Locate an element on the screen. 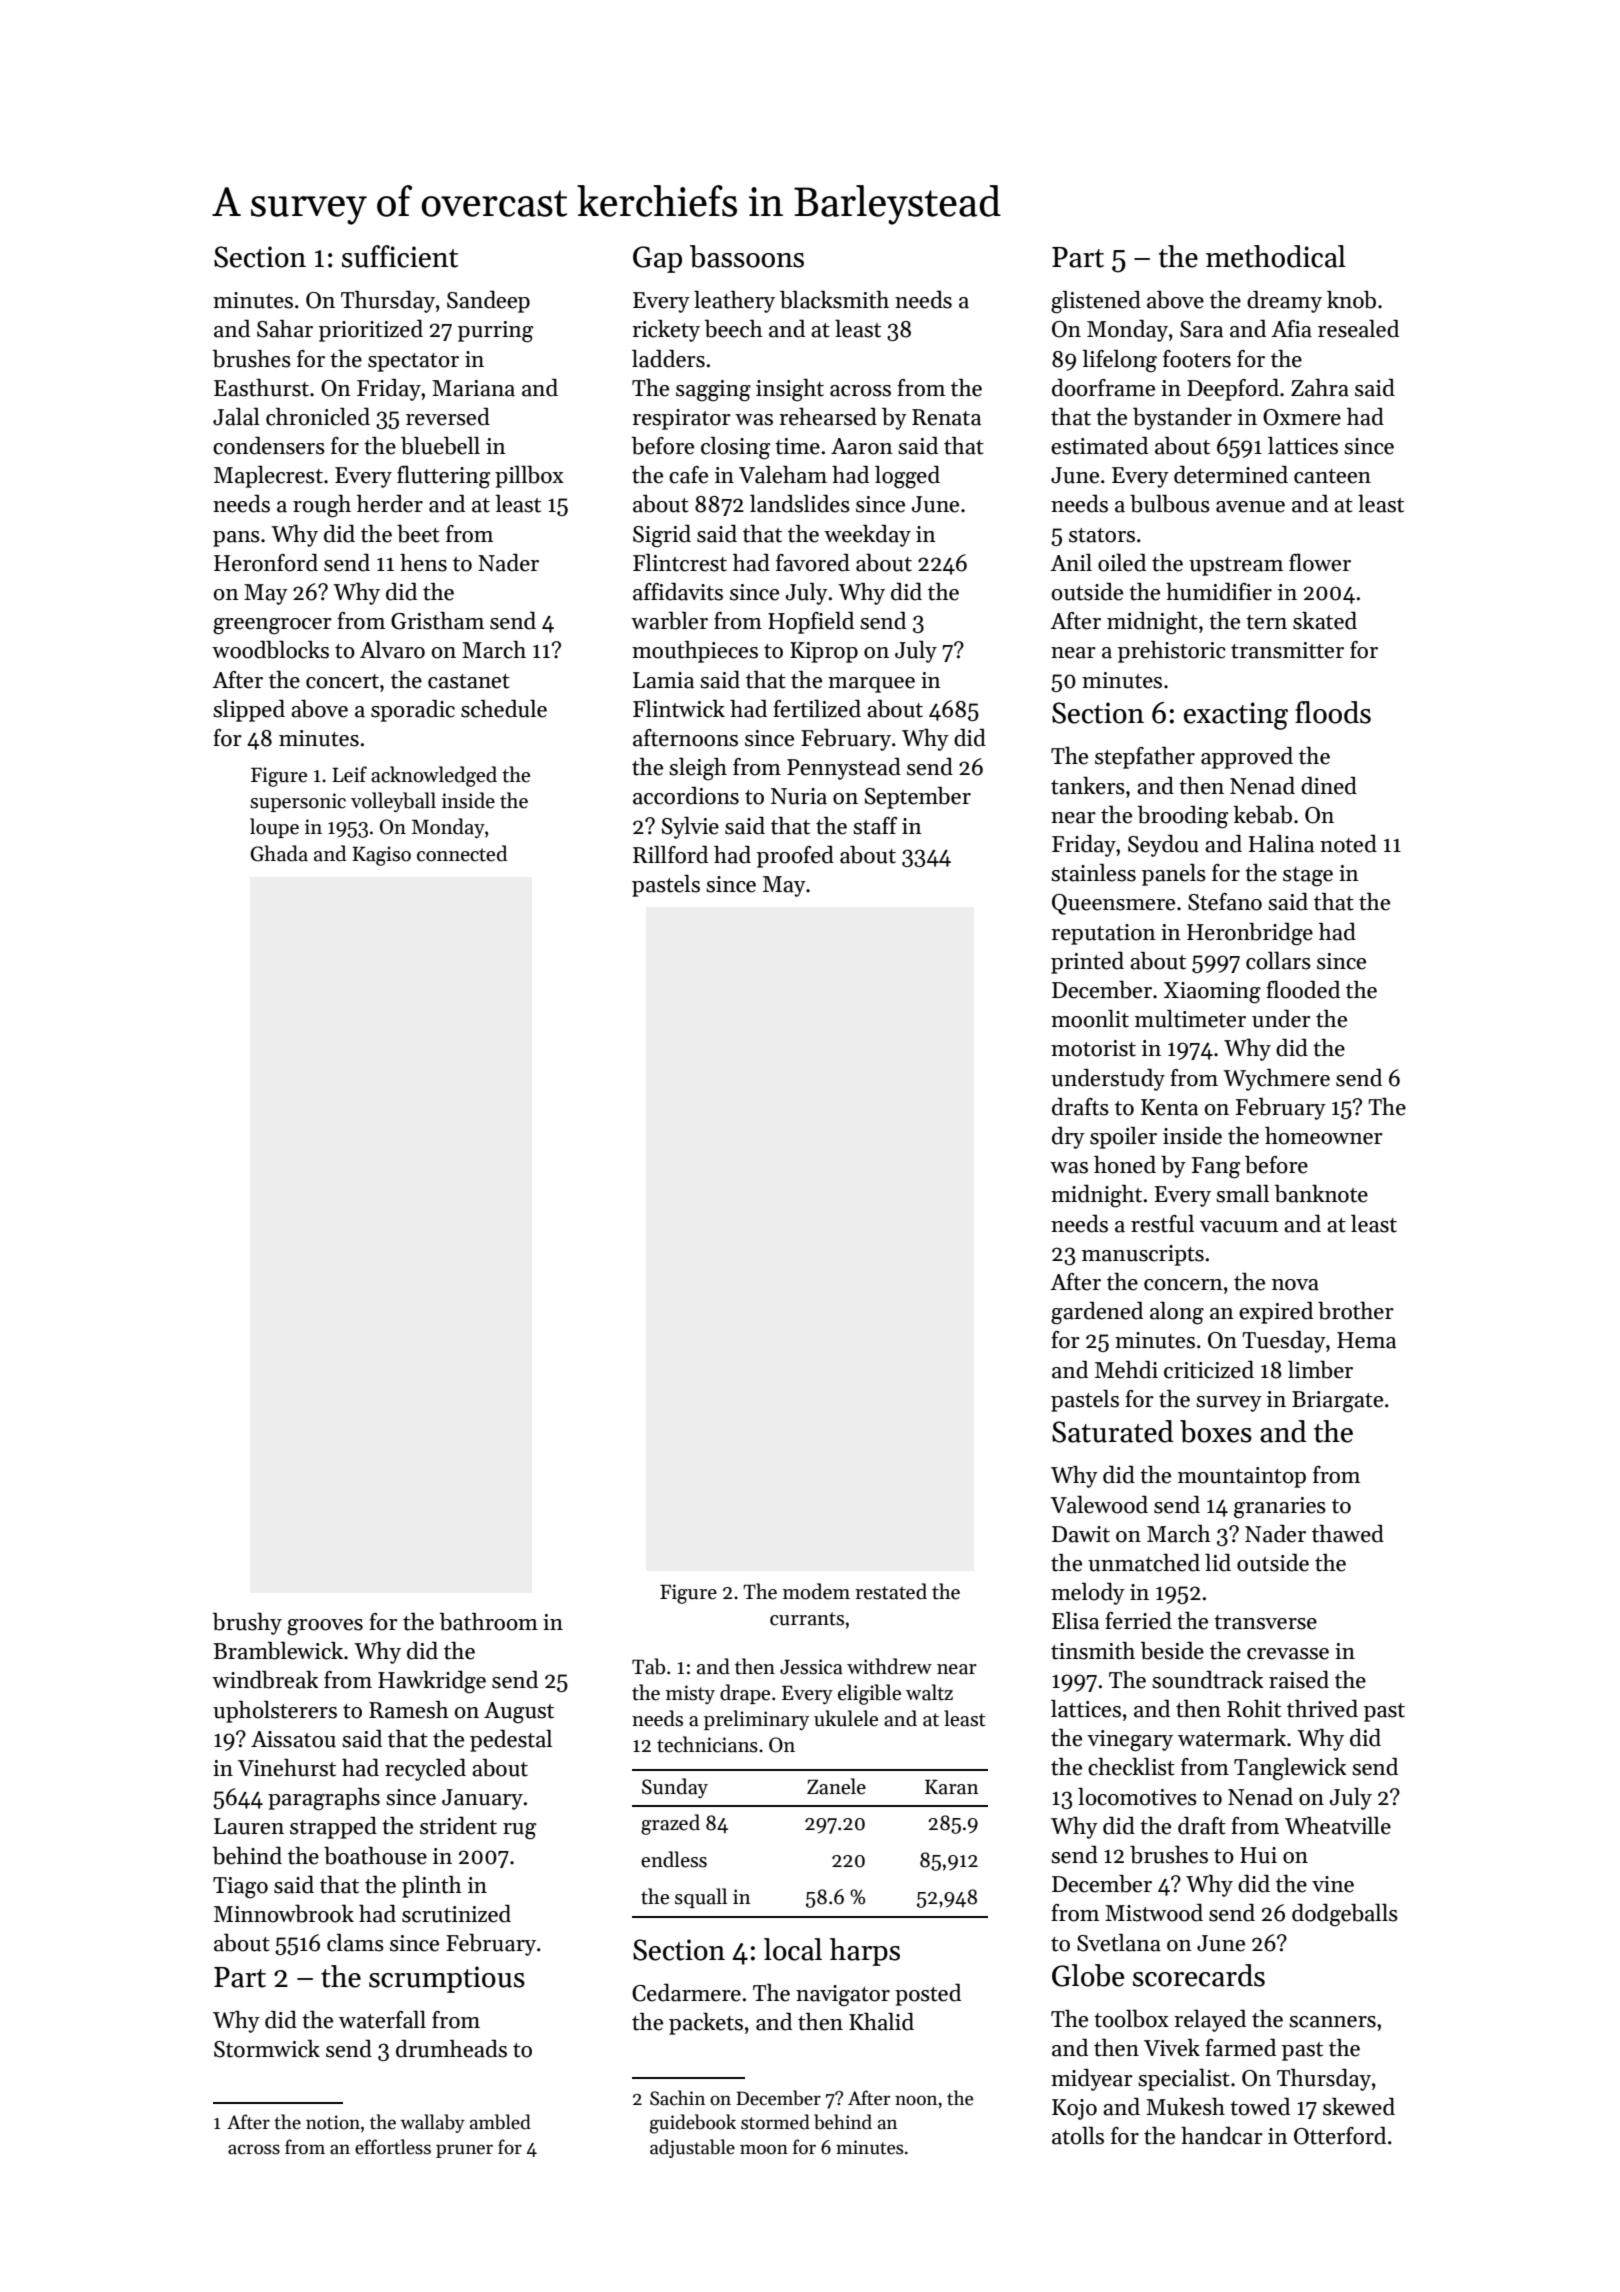  Xiaoming is located at coordinates (1212, 993).
